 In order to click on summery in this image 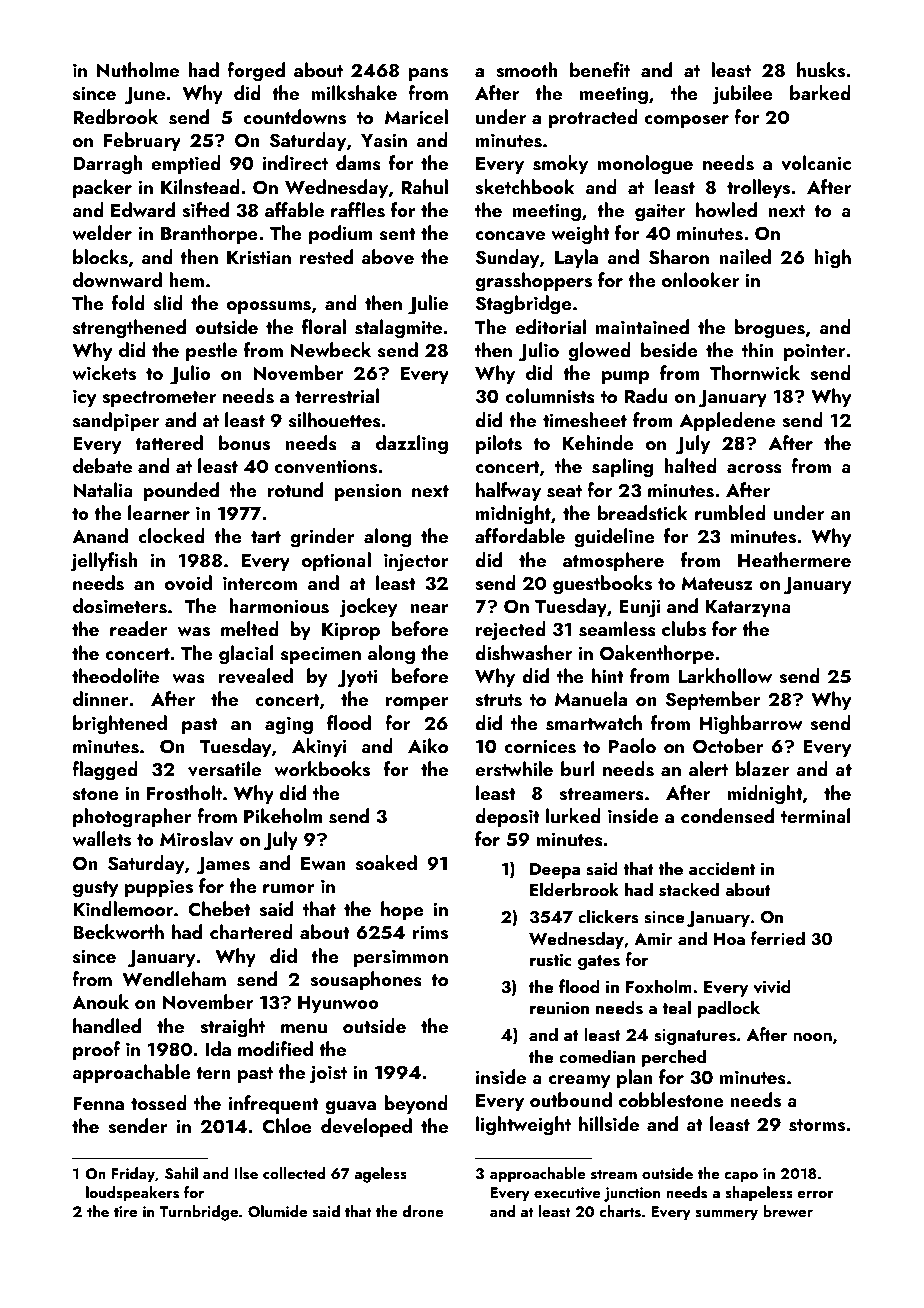, I will do `click(726, 1215)`.
